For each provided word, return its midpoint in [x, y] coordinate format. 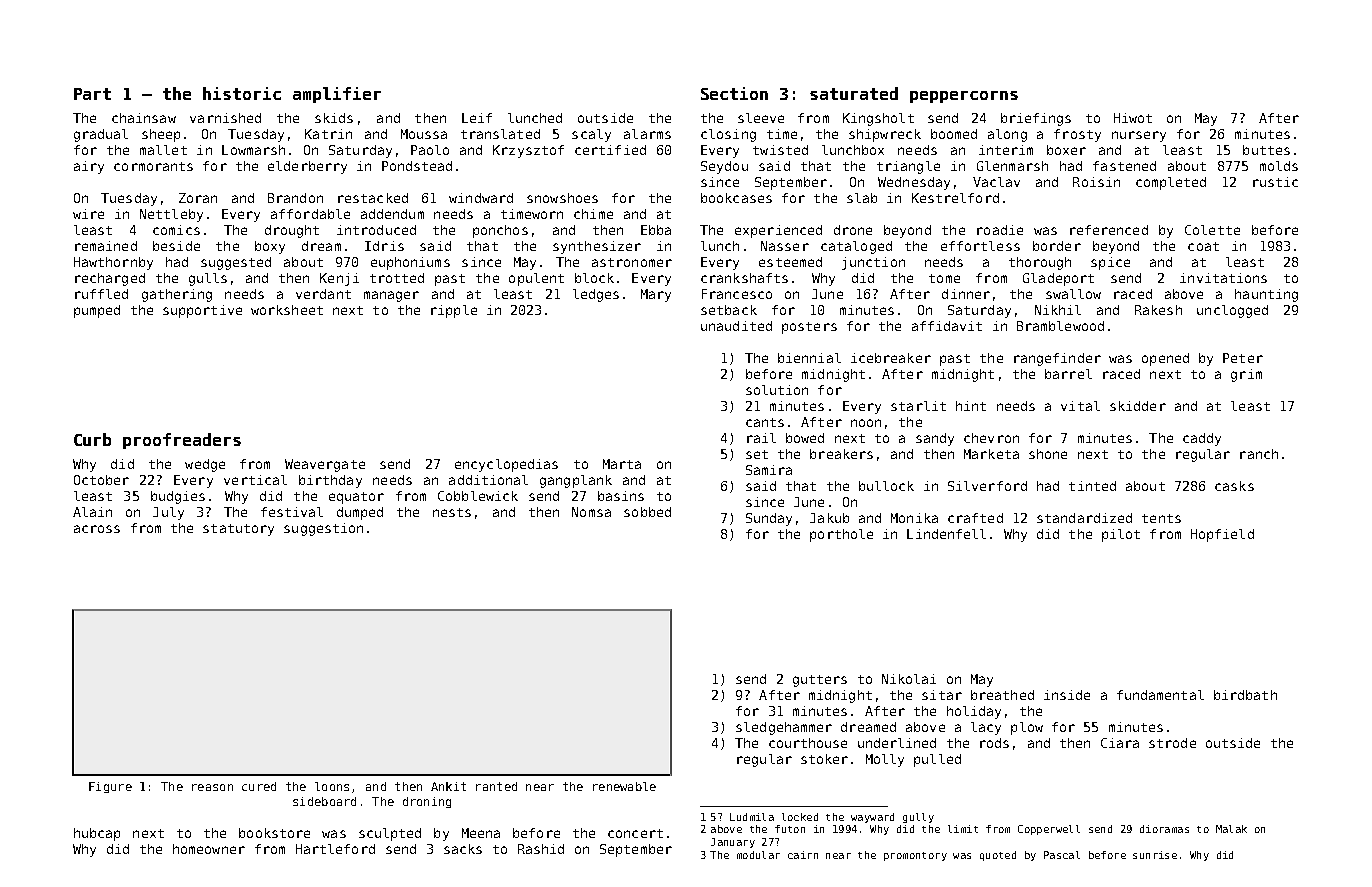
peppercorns [964, 97]
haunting [1266, 295]
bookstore [274, 833]
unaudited [736, 326]
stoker [824, 759]
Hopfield [1222, 535]
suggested [236, 263]
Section [734, 93]
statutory [238, 530]
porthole [841, 535]
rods [994, 743]
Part [92, 94]
